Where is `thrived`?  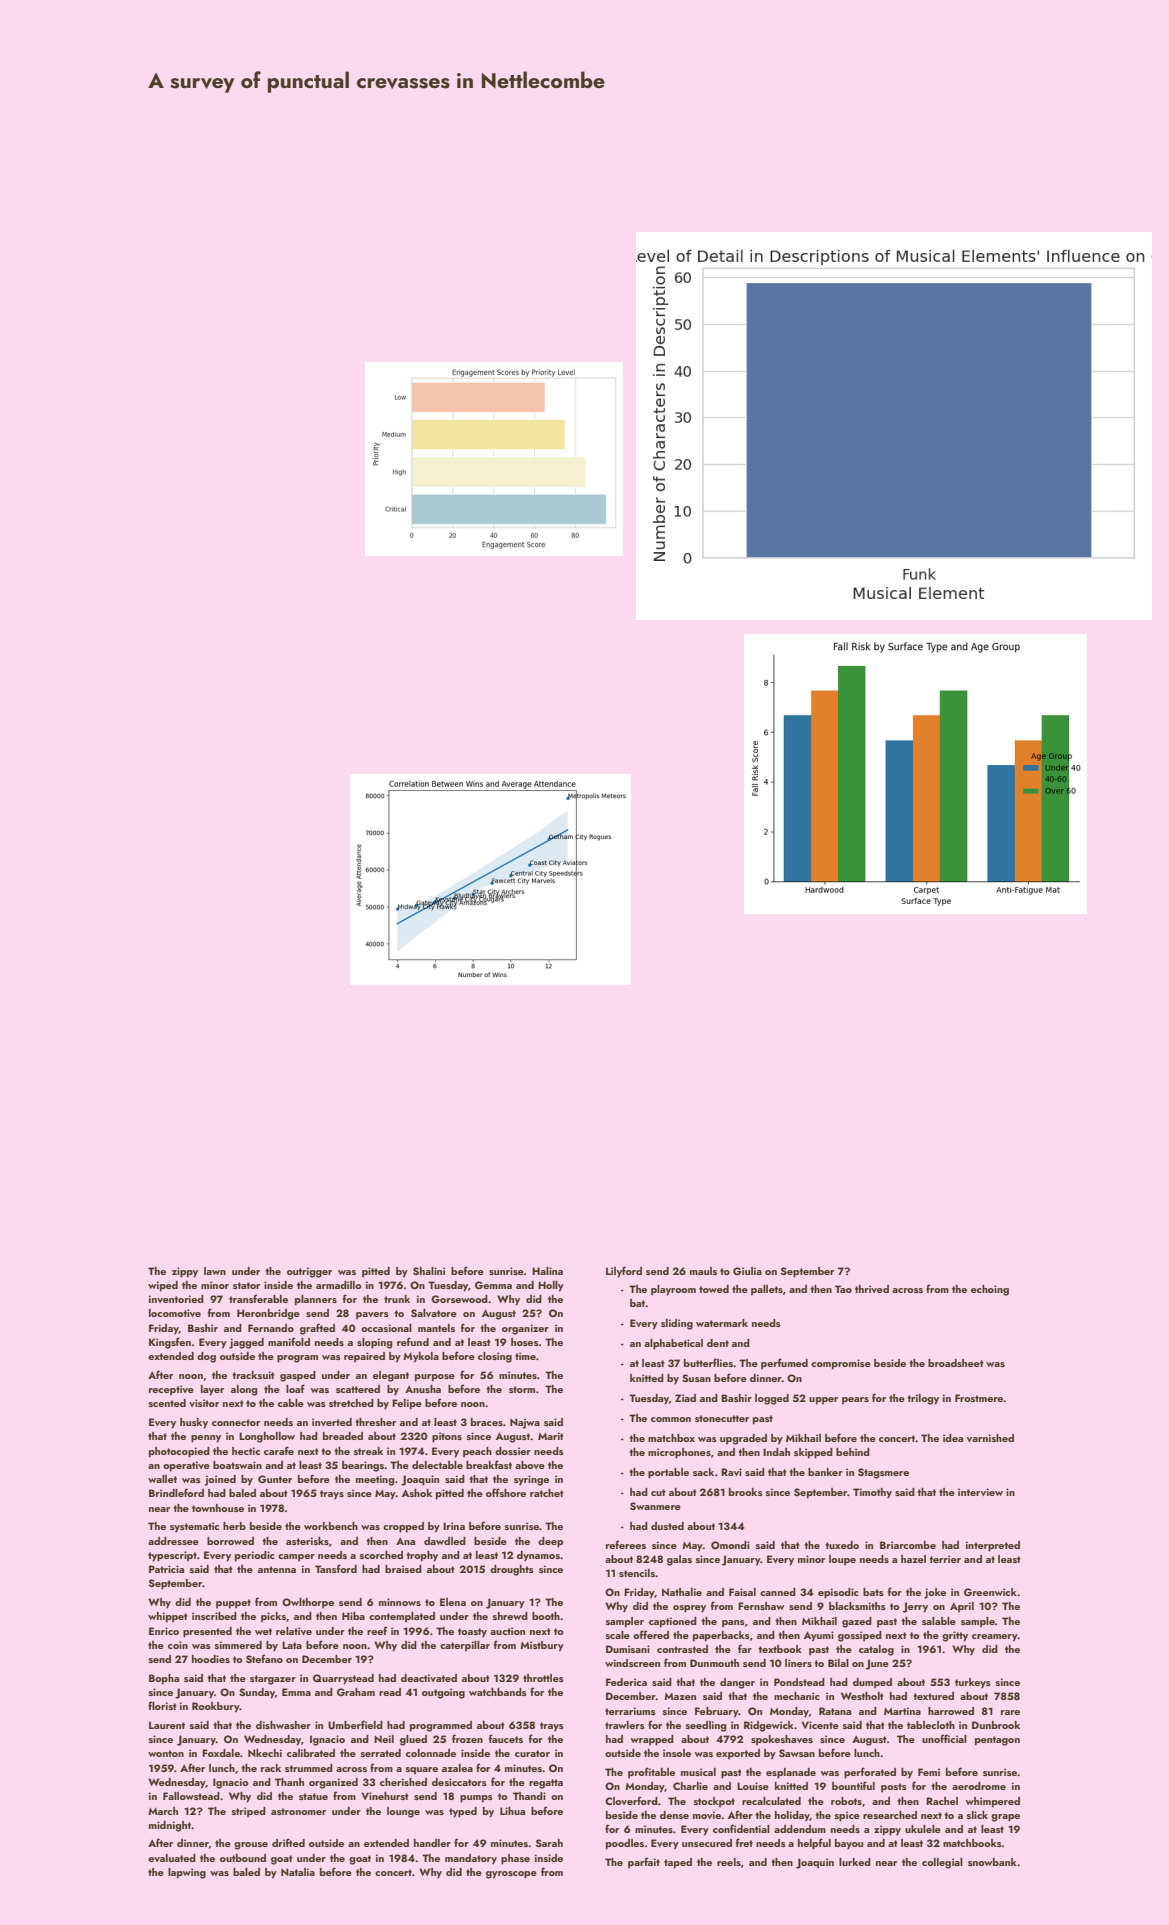
thrived is located at coordinates (872, 1289).
